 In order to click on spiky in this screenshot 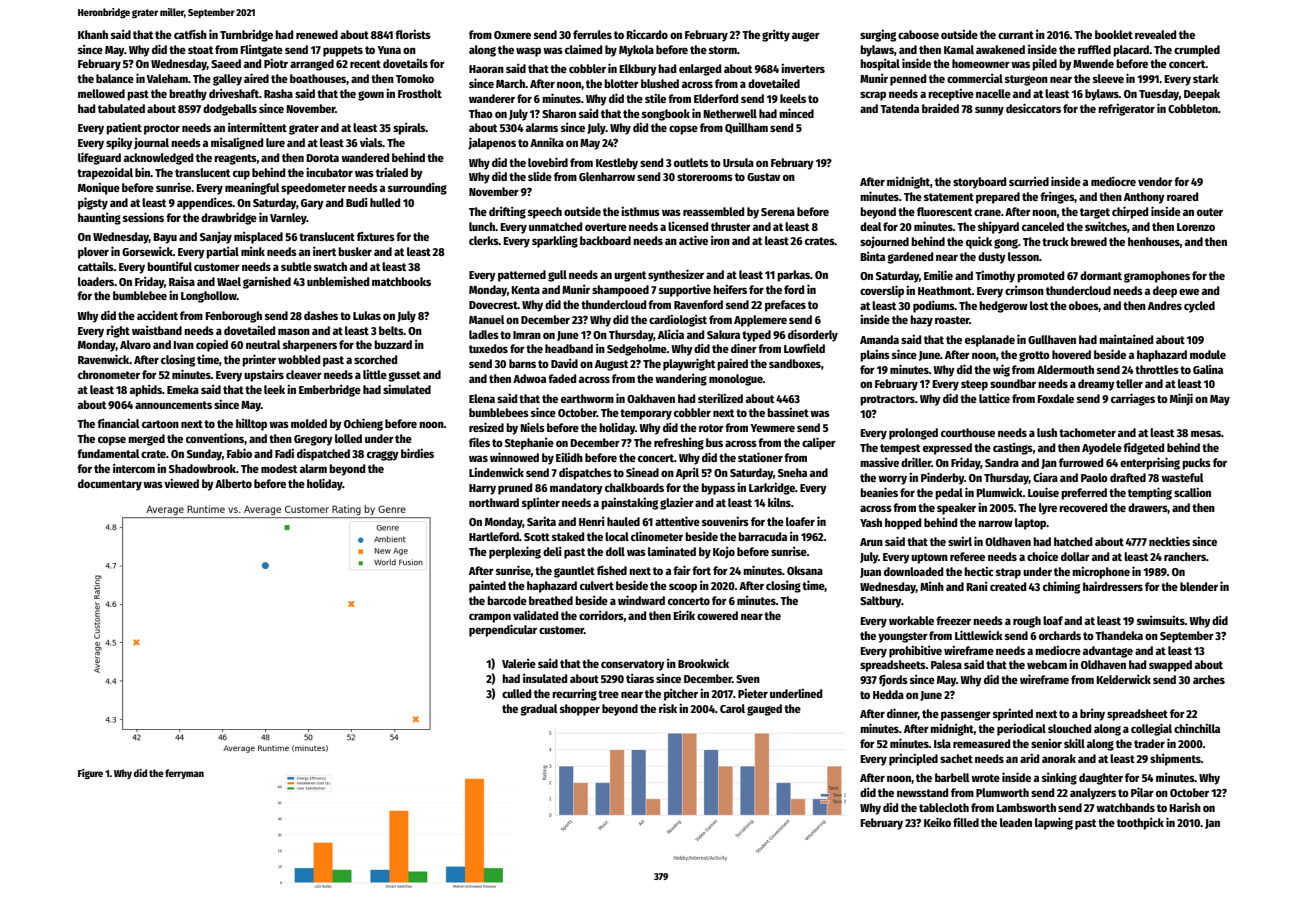, I will do `click(119, 143)`.
